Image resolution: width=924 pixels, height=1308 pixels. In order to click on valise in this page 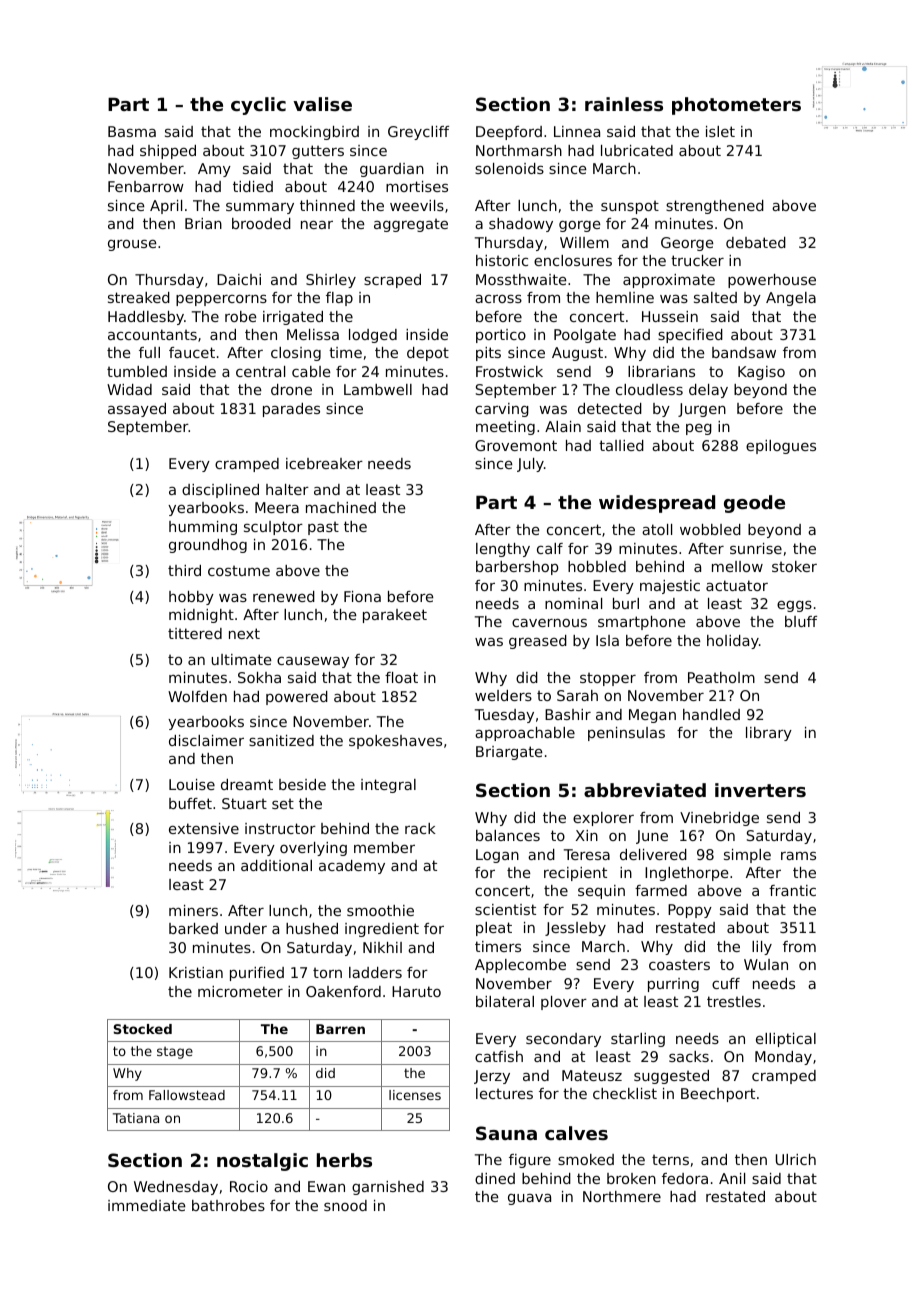, I will do `click(322, 104)`.
